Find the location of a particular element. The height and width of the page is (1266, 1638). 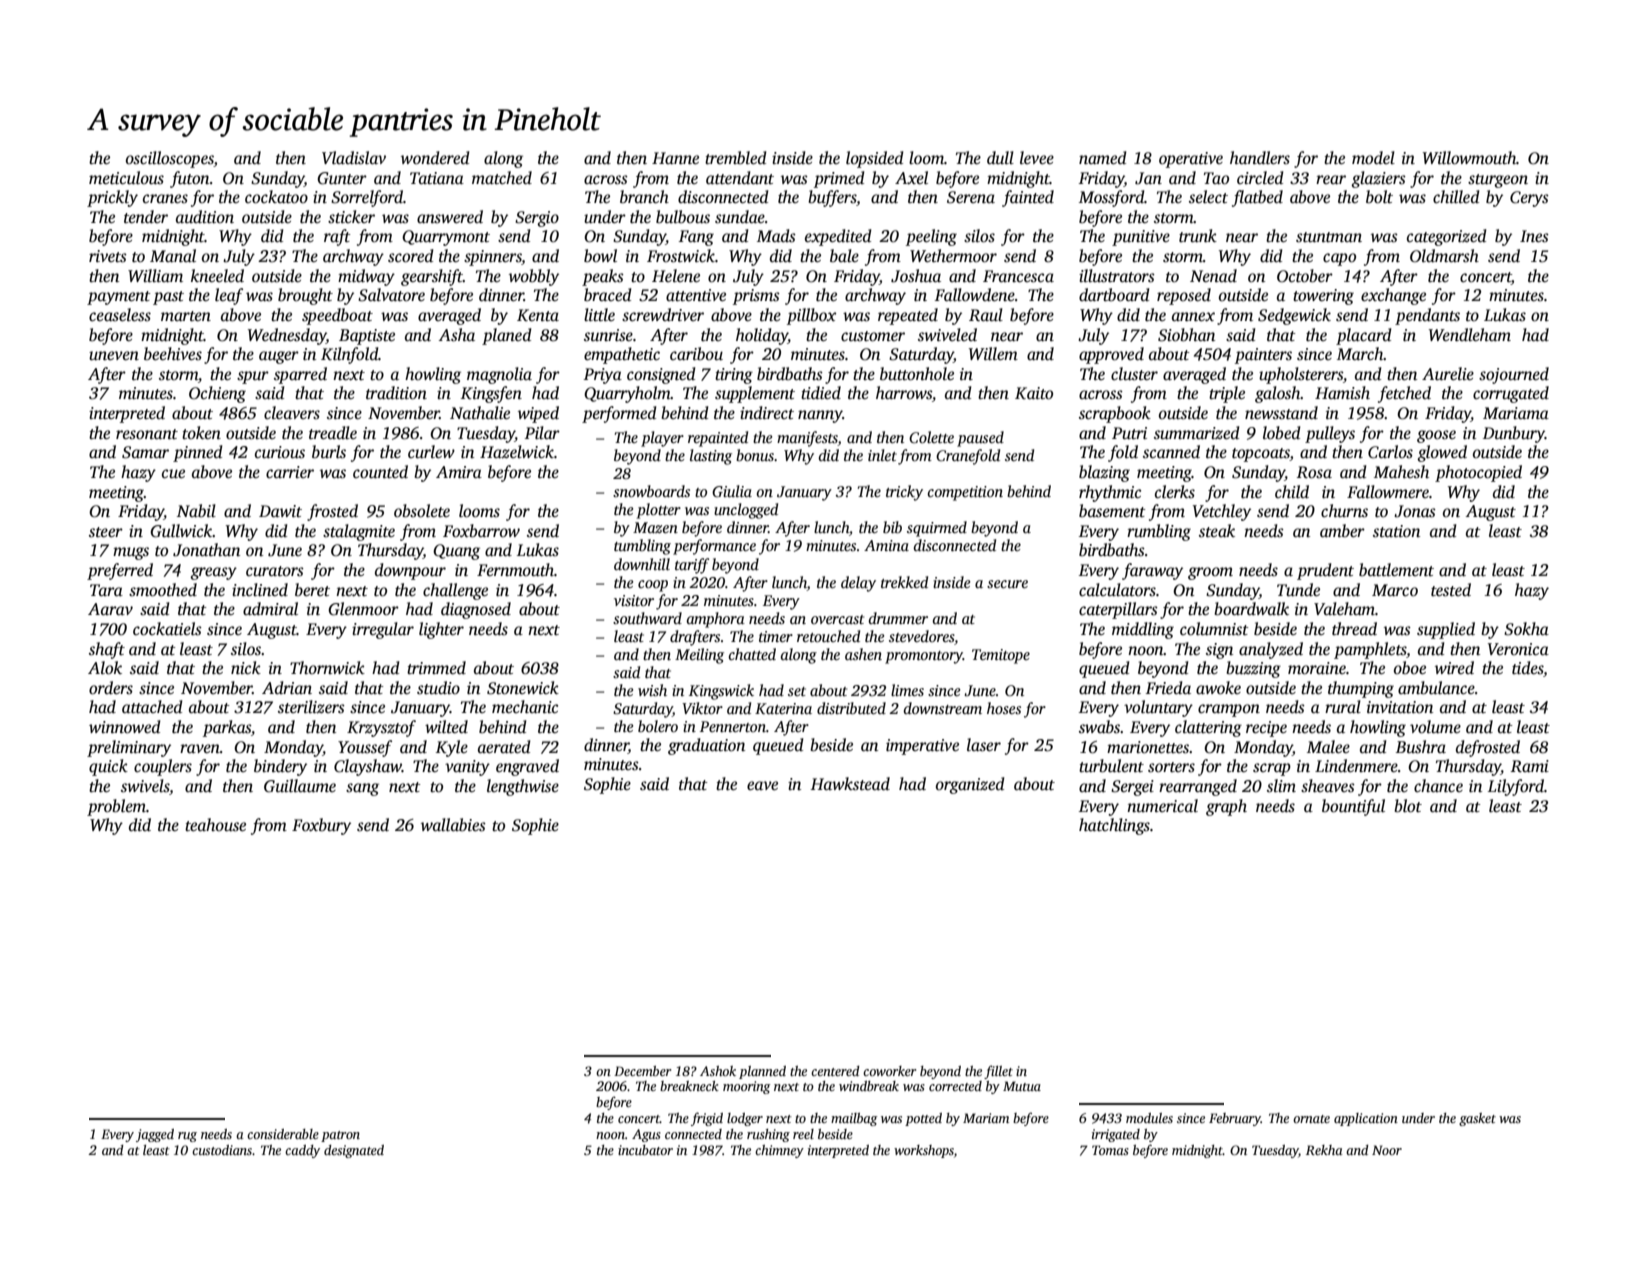

problem is located at coordinates (116, 807).
